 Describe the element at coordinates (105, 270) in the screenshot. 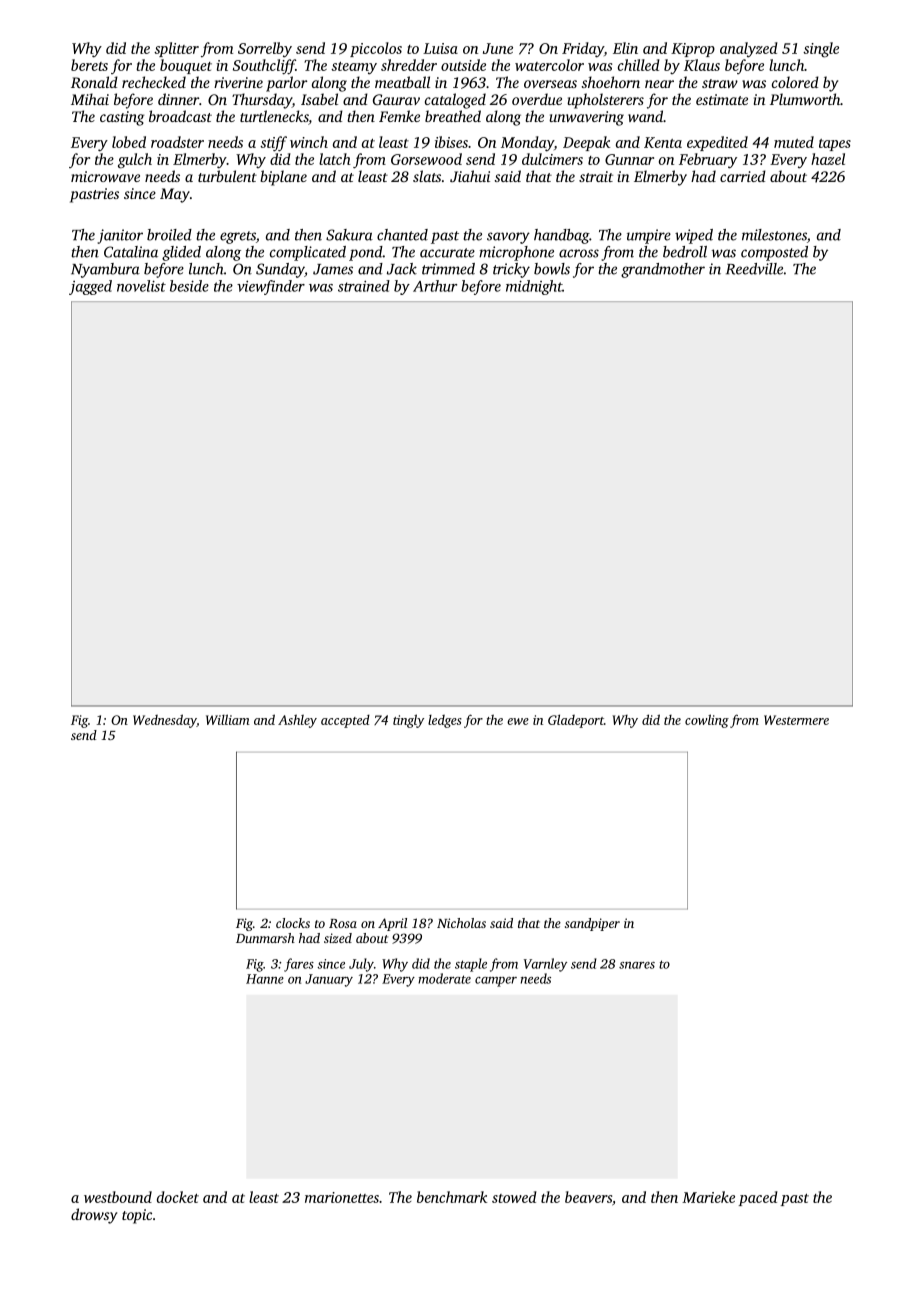

I see `Nyambura` at that location.
